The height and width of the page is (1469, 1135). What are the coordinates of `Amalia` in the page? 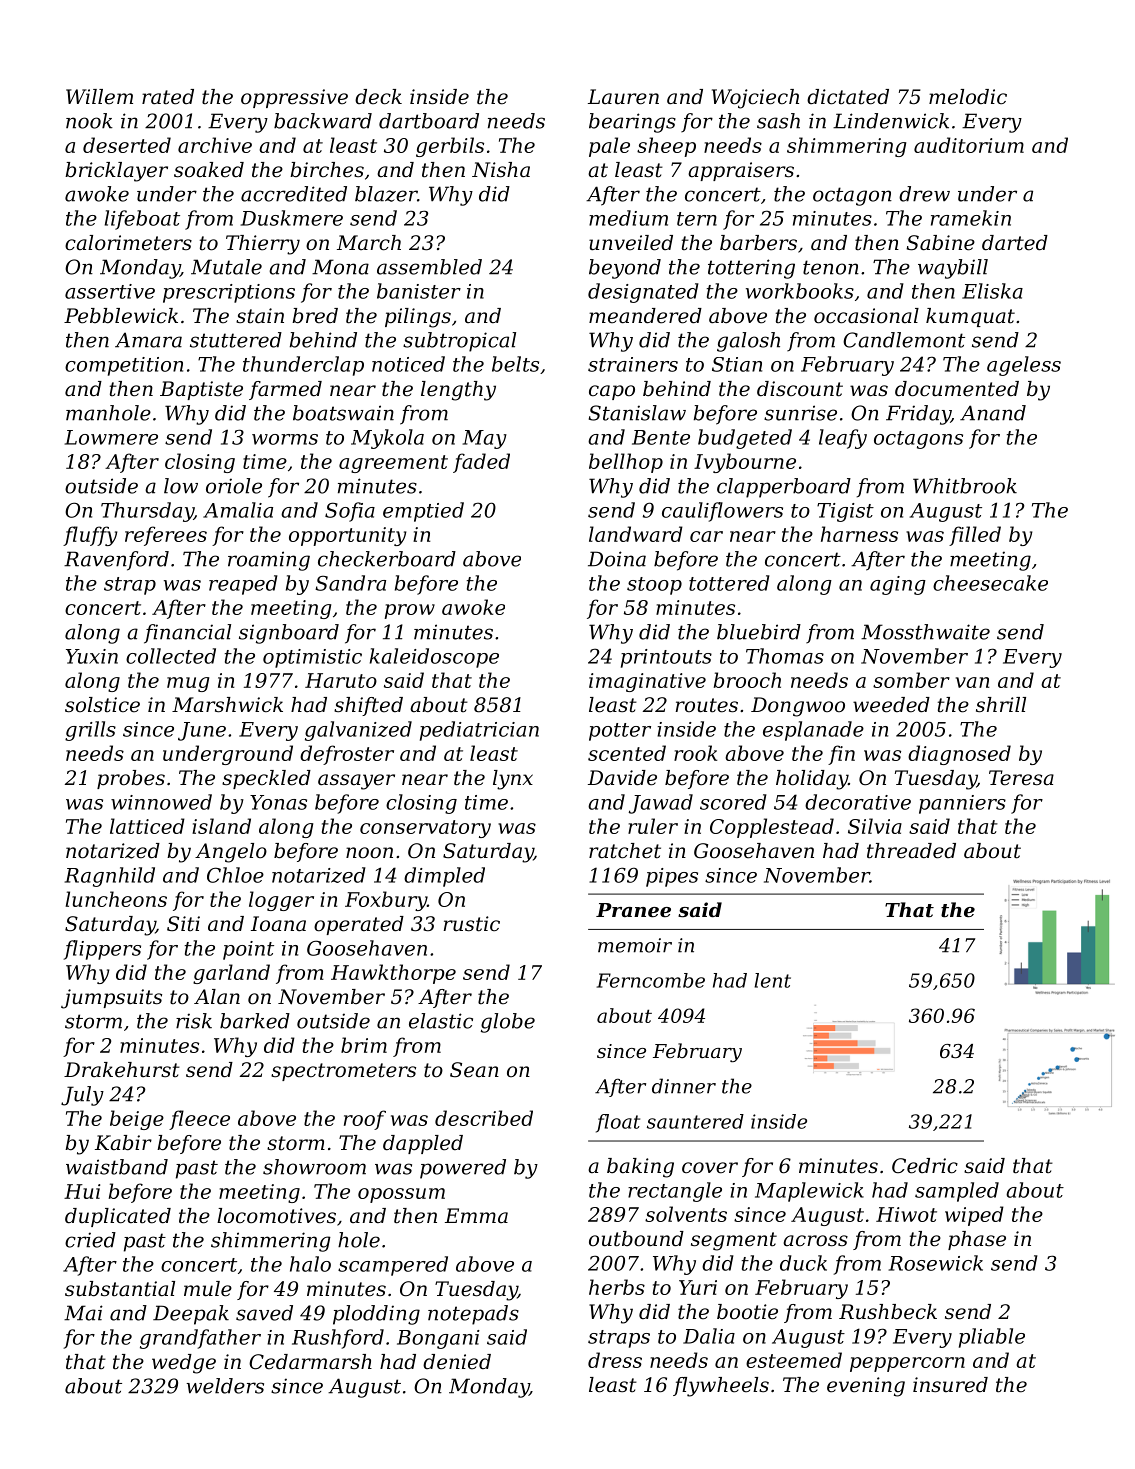 It's located at (238, 510).
